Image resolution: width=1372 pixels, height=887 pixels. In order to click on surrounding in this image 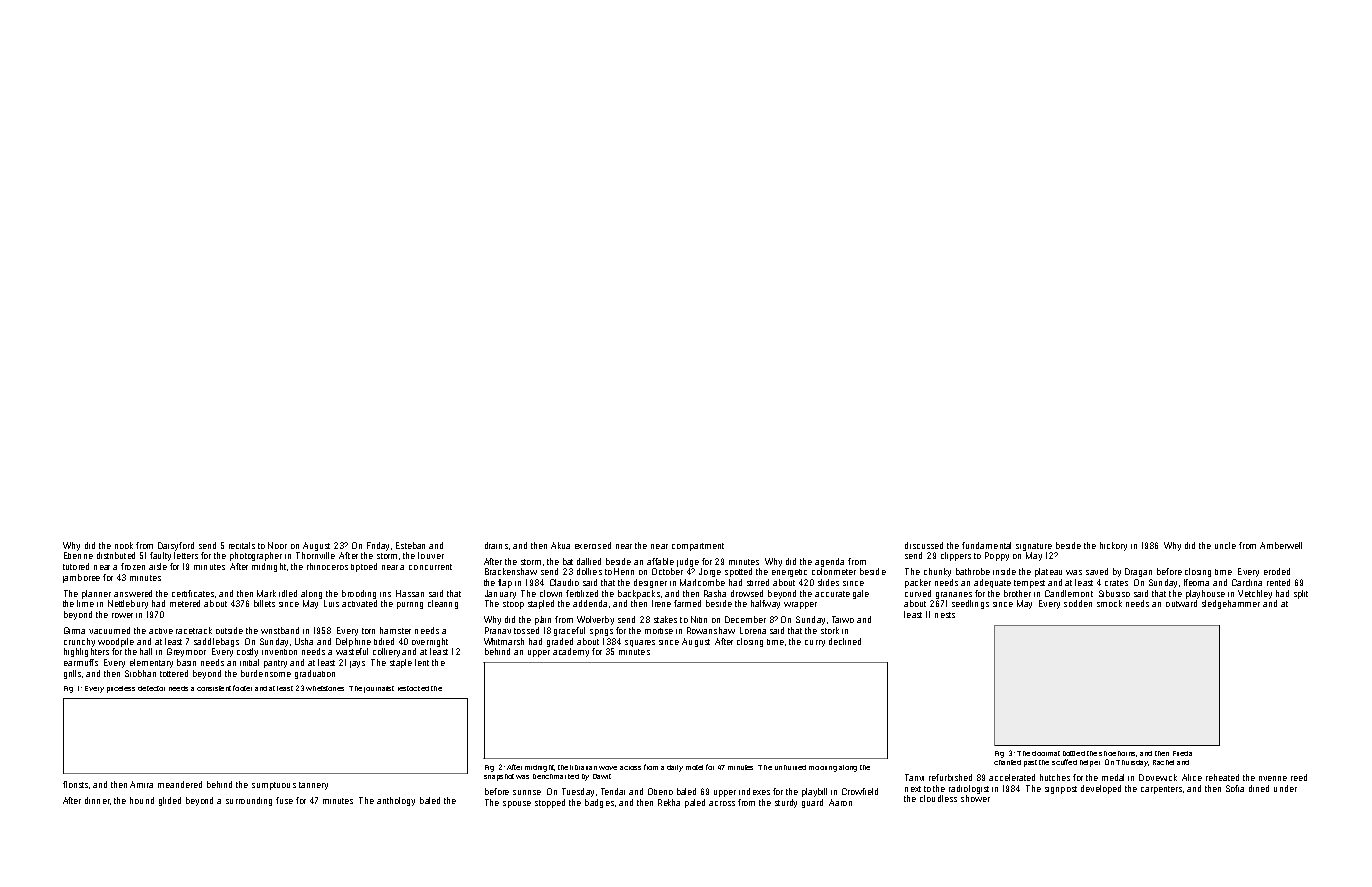, I will do `click(249, 801)`.
